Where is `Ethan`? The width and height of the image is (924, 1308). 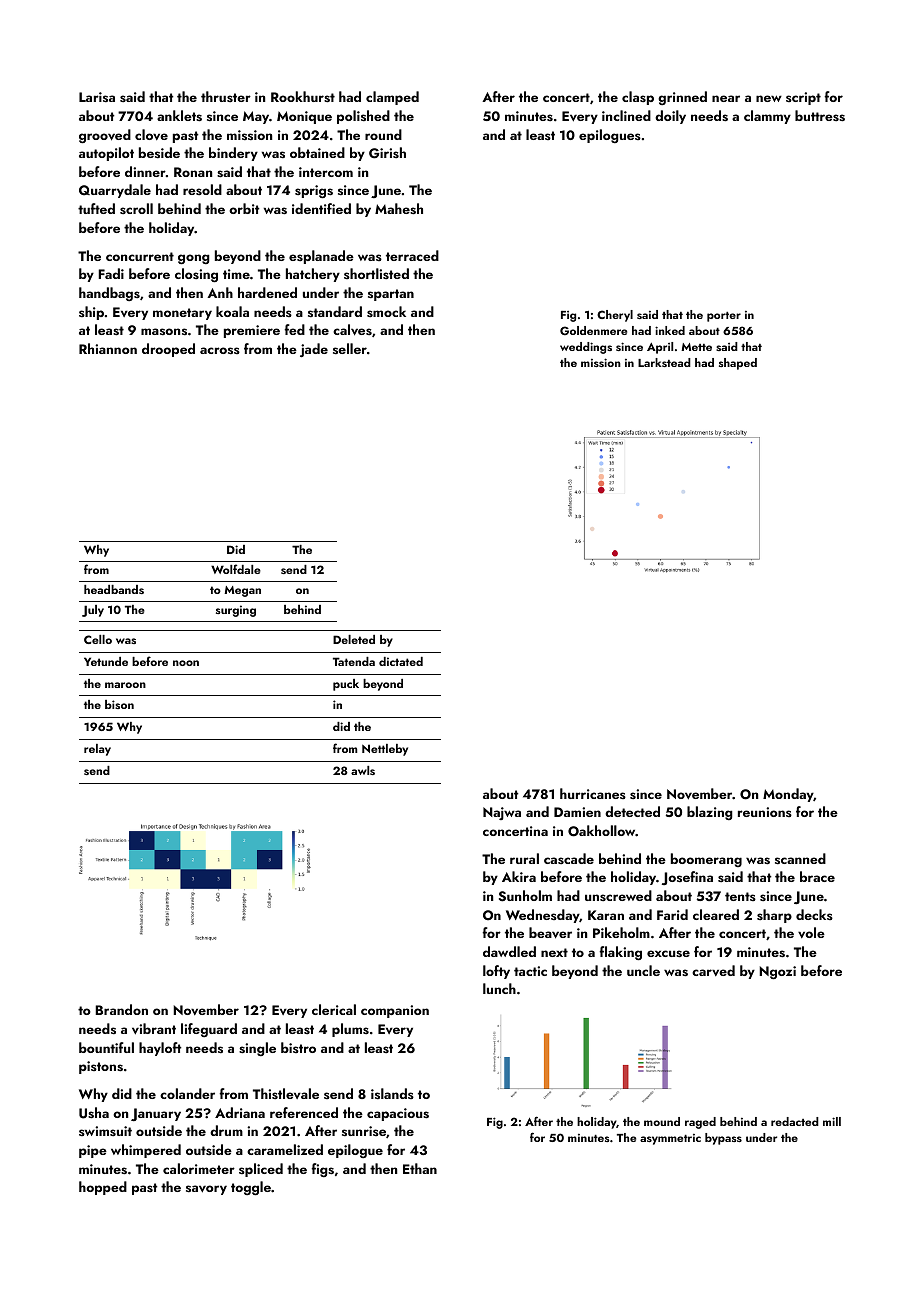
Ethan is located at coordinates (420, 1168).
